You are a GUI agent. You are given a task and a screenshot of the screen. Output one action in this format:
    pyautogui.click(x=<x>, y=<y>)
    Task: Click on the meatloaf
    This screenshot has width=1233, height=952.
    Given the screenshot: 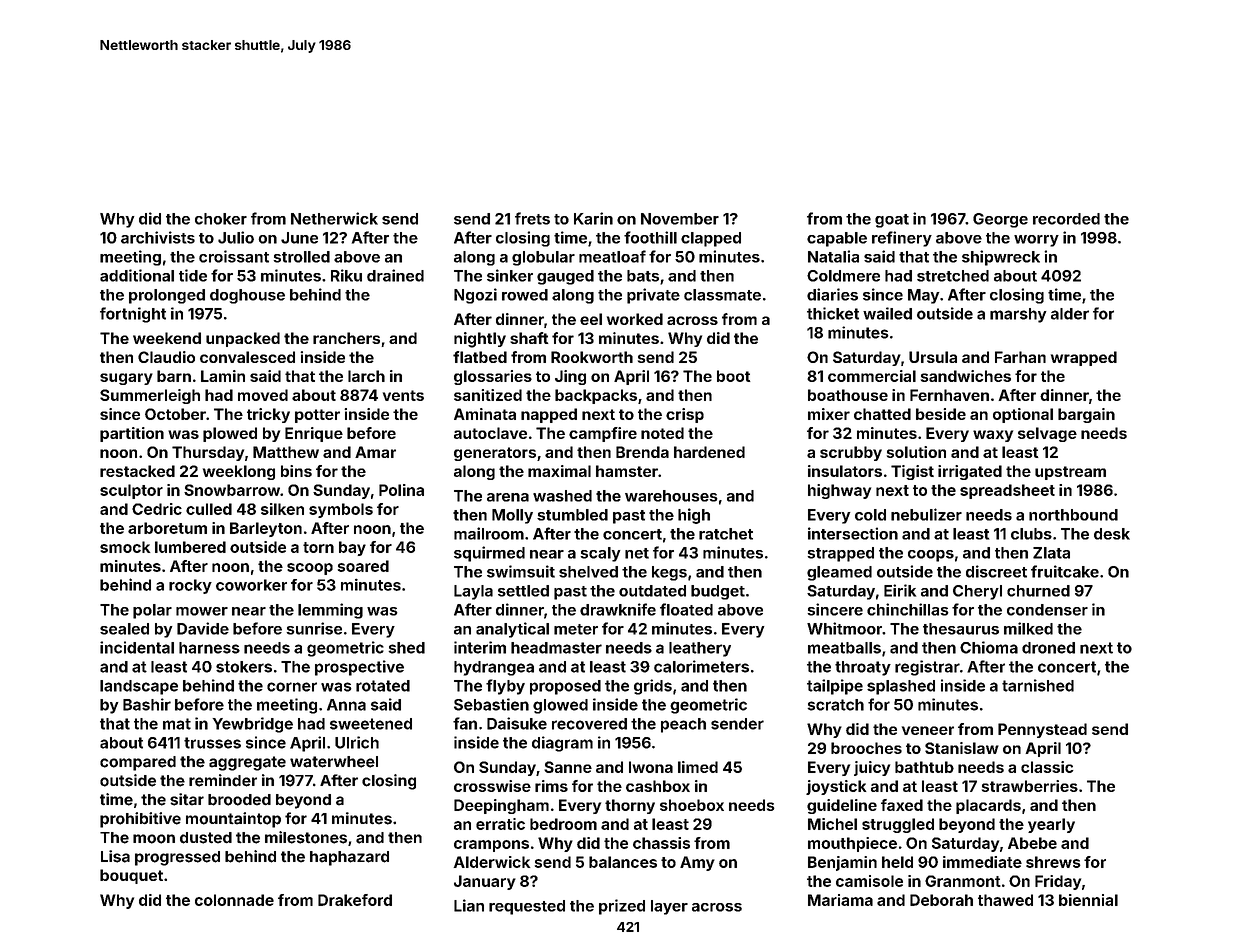 What is the action you would take?
    pyautogui.click(x=612, y=256)
